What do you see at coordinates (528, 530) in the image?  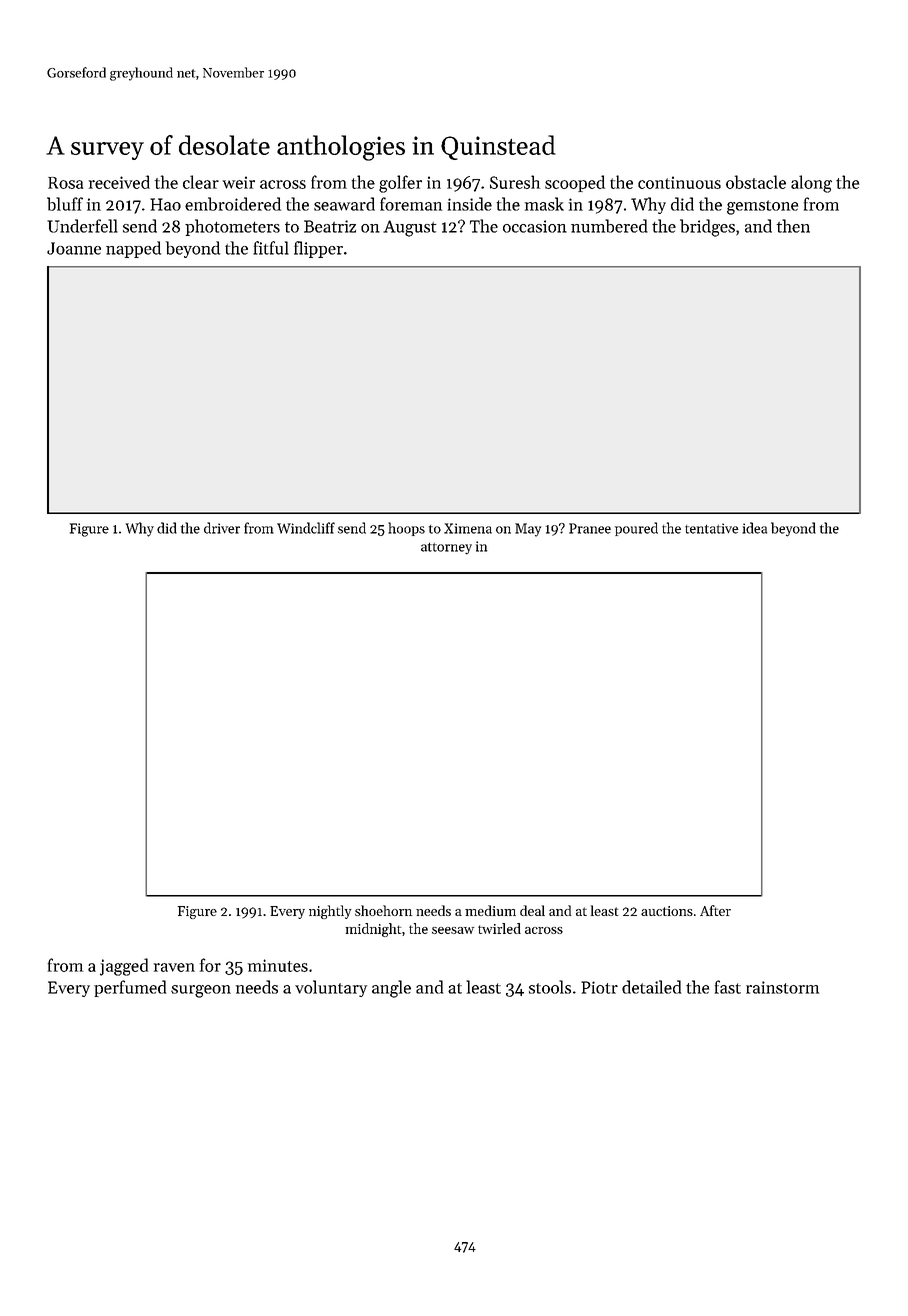 I see `May` at bounding box center [528, 530].
